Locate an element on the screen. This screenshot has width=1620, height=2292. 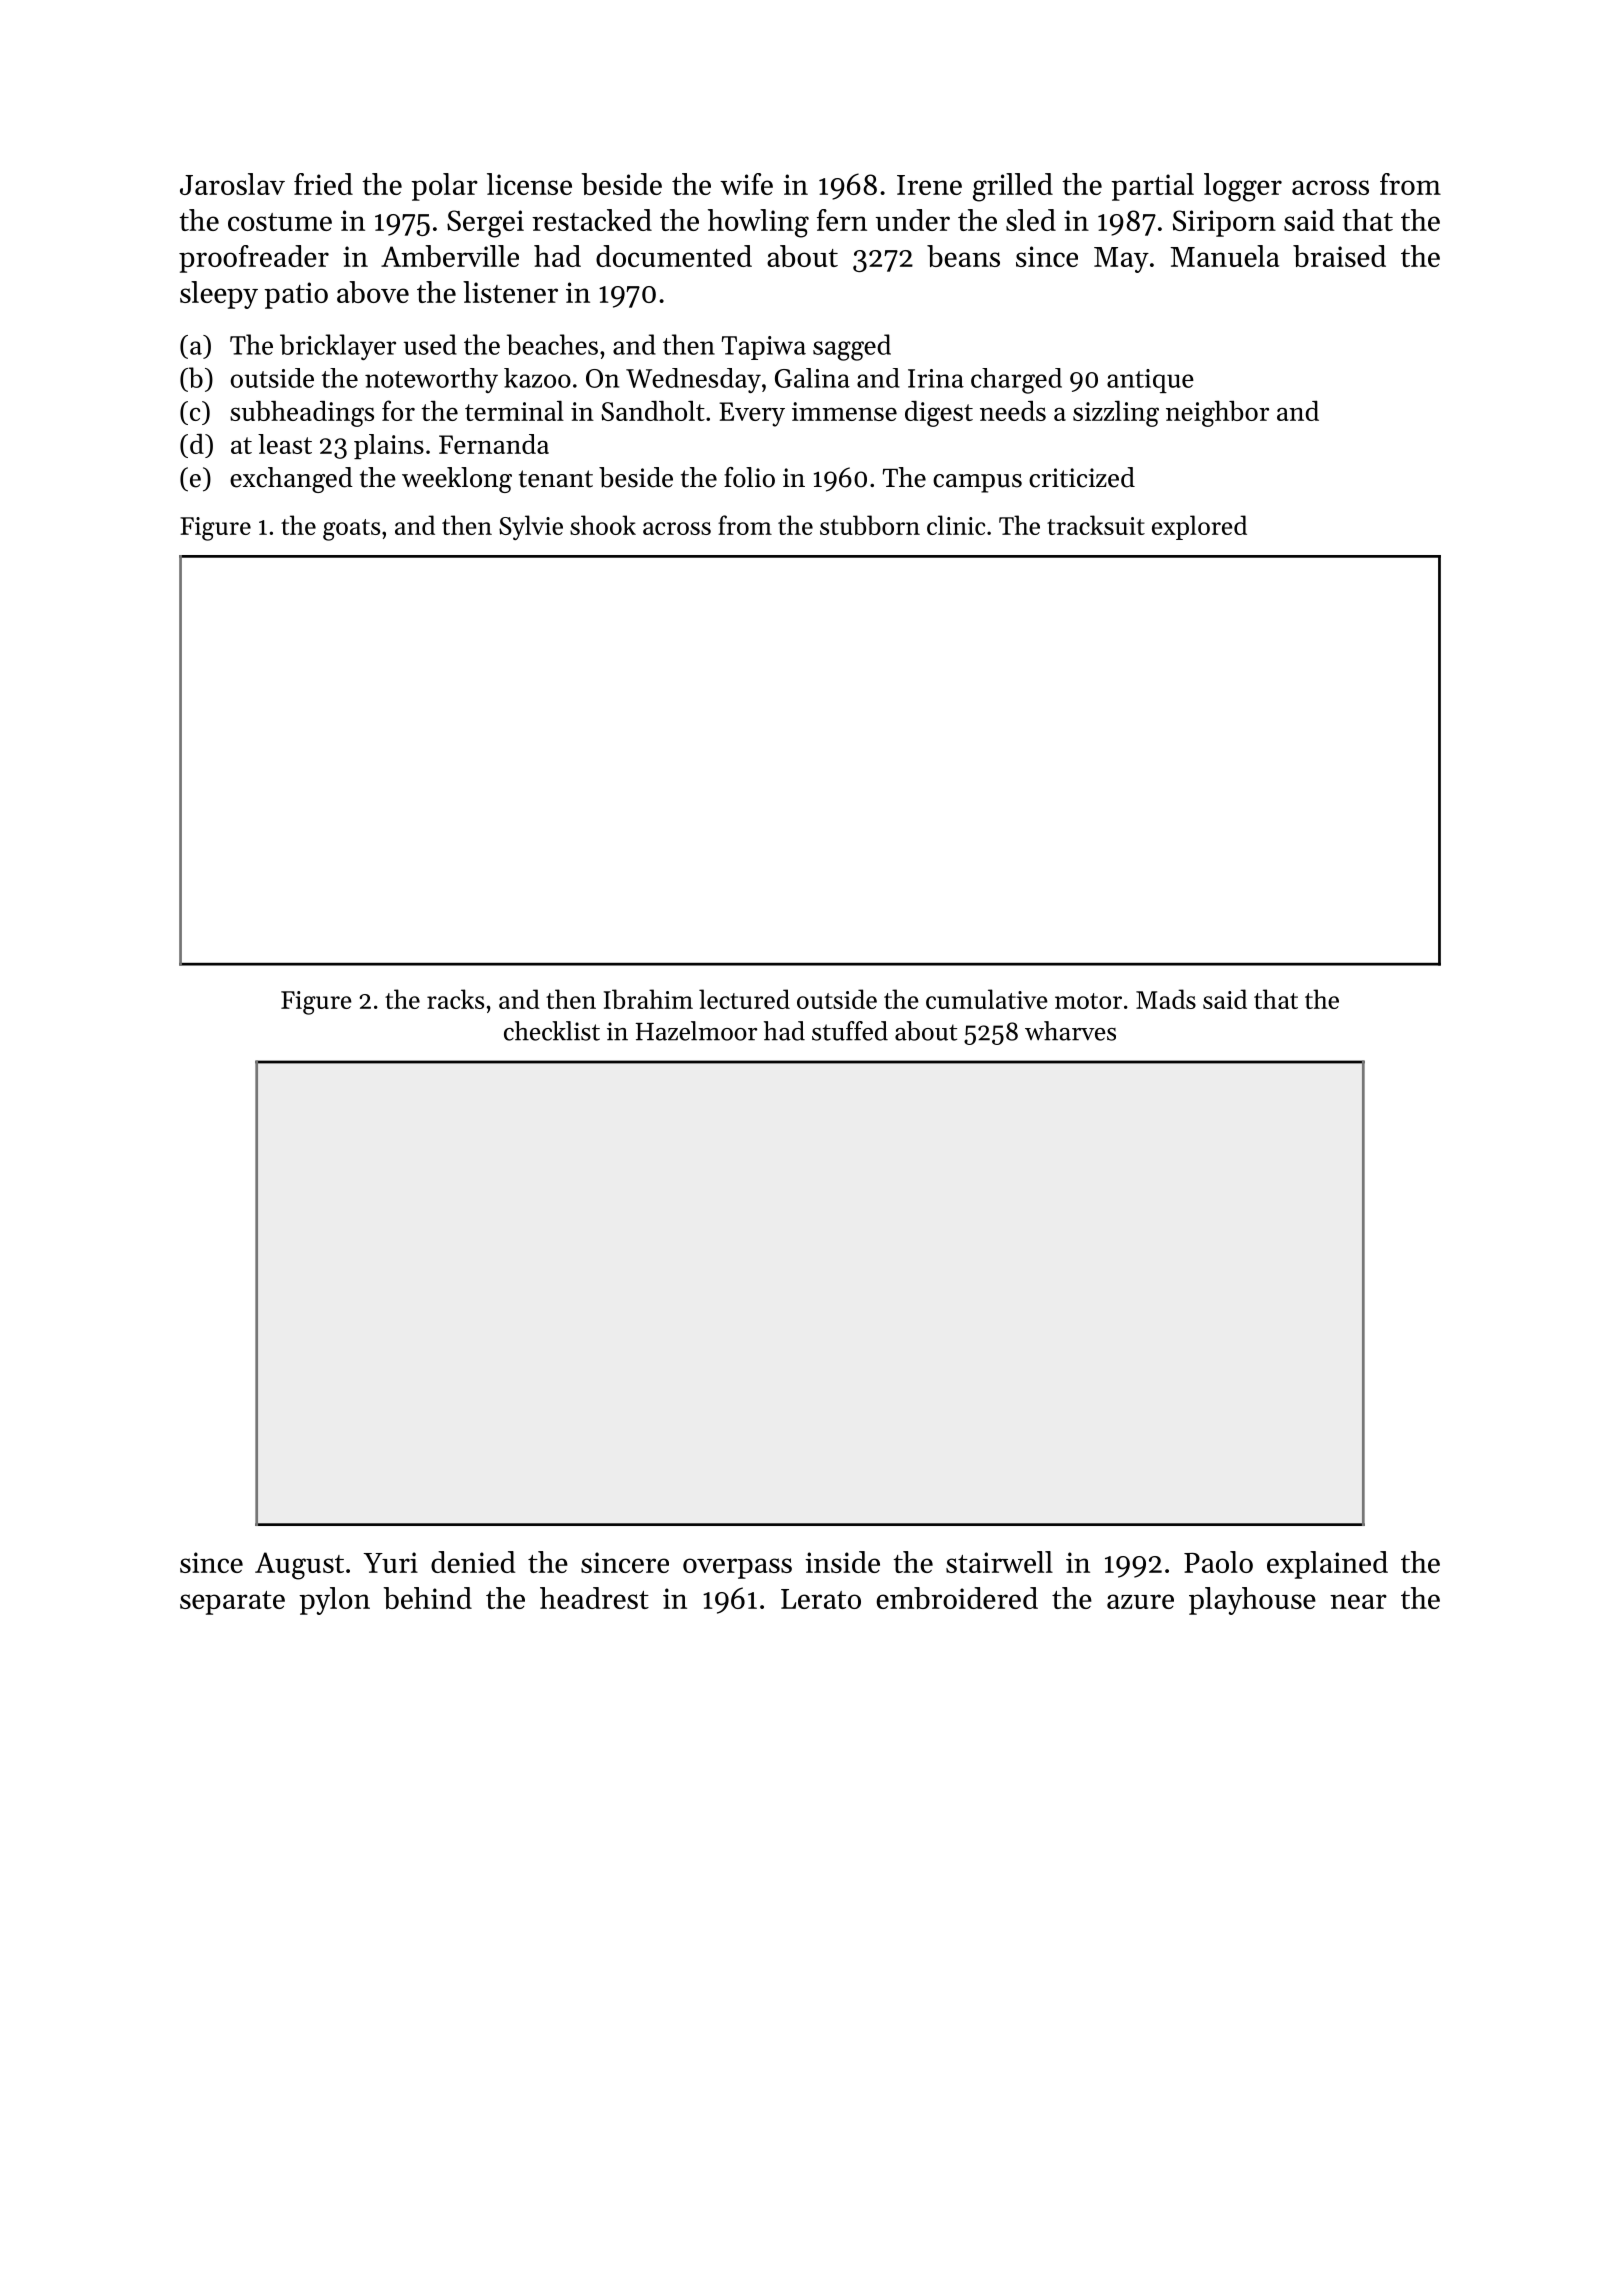
Mads is located at coordinates (1166, 999).
